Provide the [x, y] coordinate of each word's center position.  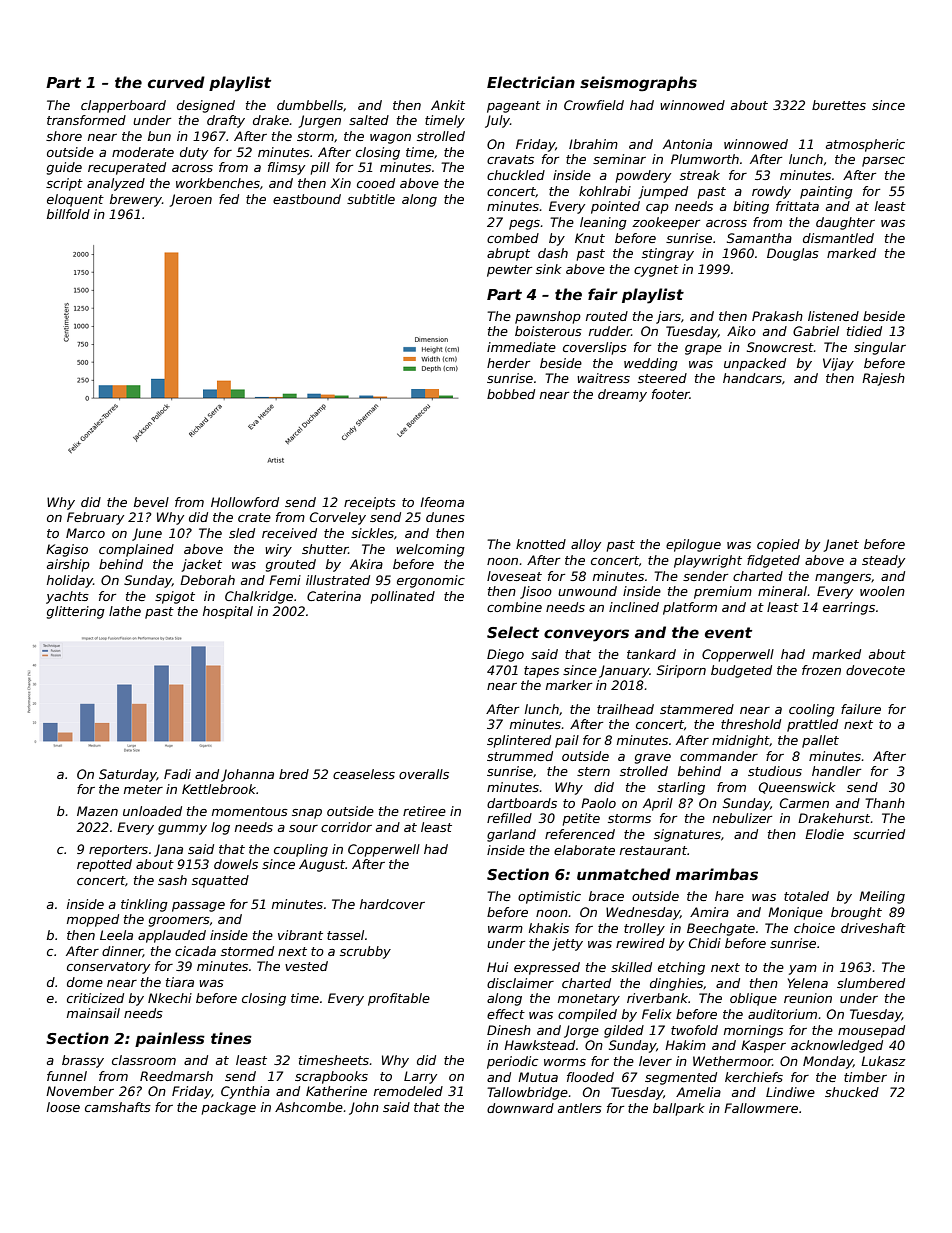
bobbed [511, 394]
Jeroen [190, 200]
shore [64, 136]
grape [703, 350]
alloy [586, 545]
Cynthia [245, 1092]
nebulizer [742, 818]
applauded [172, 936]
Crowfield [594, 105]
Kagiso [67, 550]
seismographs [638, 84]
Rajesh [883, 379]
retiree [424, 811]
